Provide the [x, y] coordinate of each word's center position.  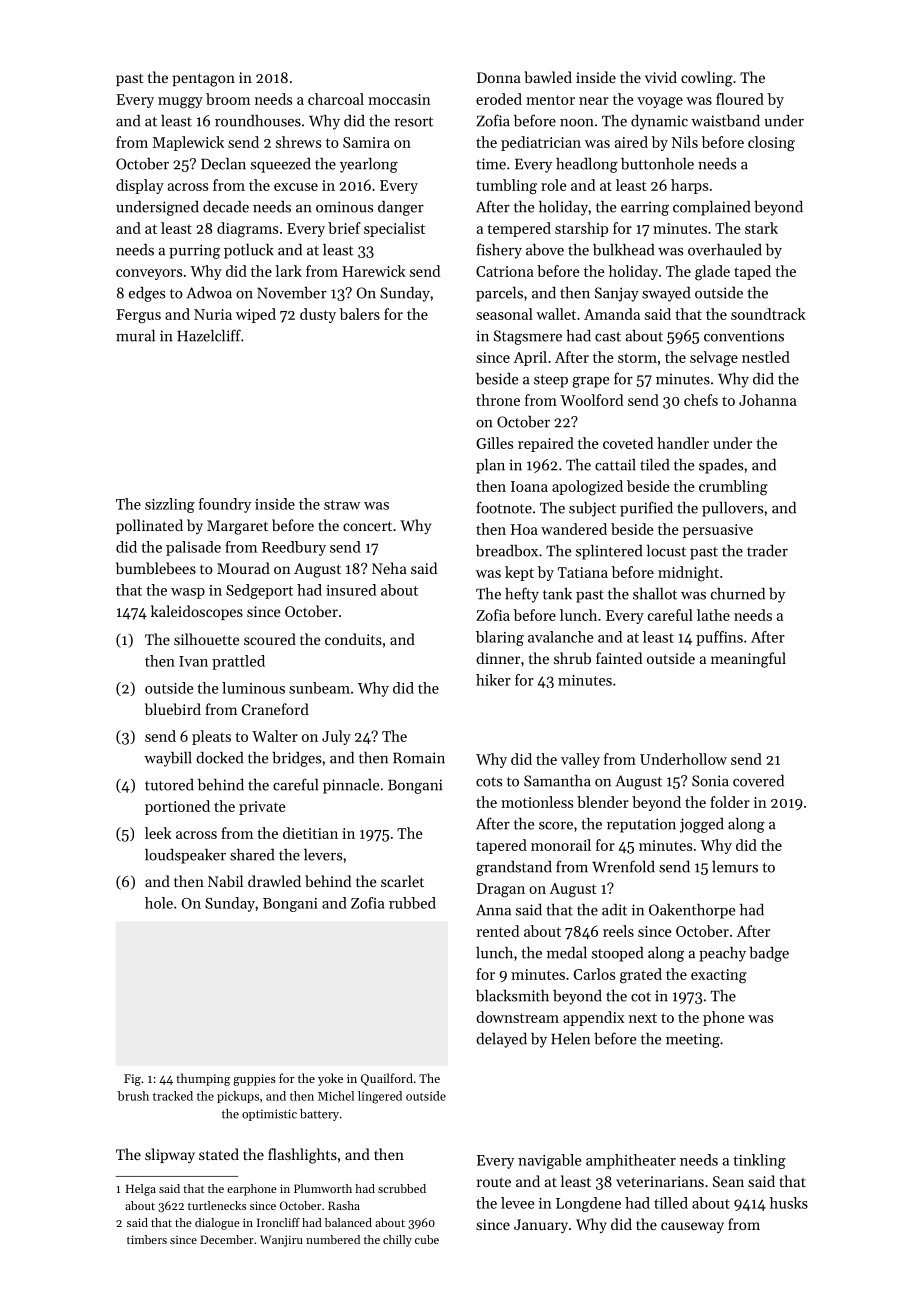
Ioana [529, 486]
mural [135, 335]
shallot [655, 593]
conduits [353, 639]
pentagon [204, 80]
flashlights [302, 1156]
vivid [661, 77]
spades [721, 466]
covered [758, 781]
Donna [499, 77]
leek [158, 833]
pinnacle [351, 786]
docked [219, 758]
